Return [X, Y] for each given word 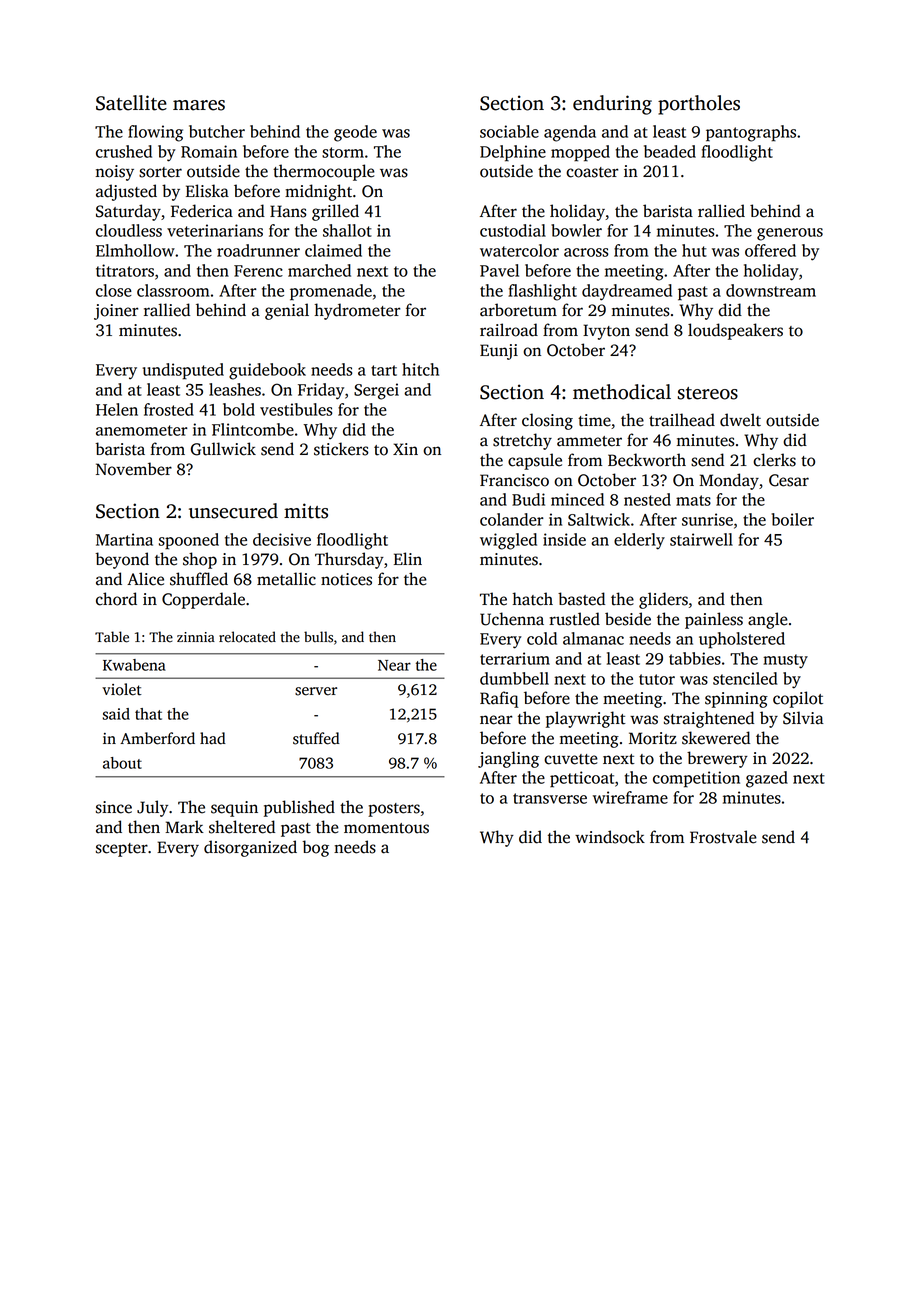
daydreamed [627, 292]
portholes [699, 105]
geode [355, 133]
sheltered [242, 827]
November [134, 469]
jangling [508, 759]
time [594, 420]
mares [199, 105]
